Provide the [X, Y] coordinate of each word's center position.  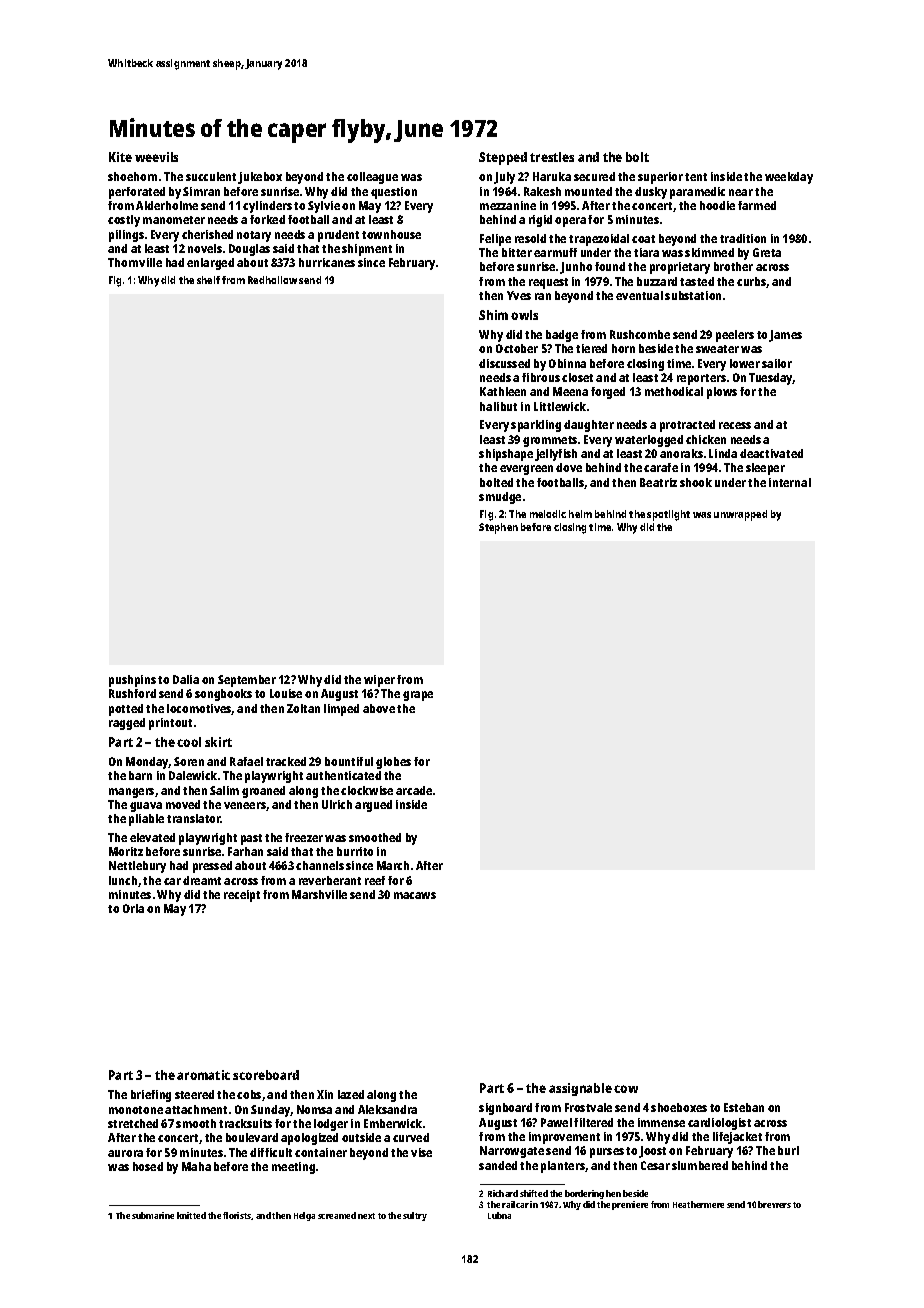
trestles [552, 157]
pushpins [132, 681]
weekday [789, 178]
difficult [271, 1152]
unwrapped [740, 515]
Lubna [499, 1215]
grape [418, 696]
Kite [120, 157]
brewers [774, 1204]
